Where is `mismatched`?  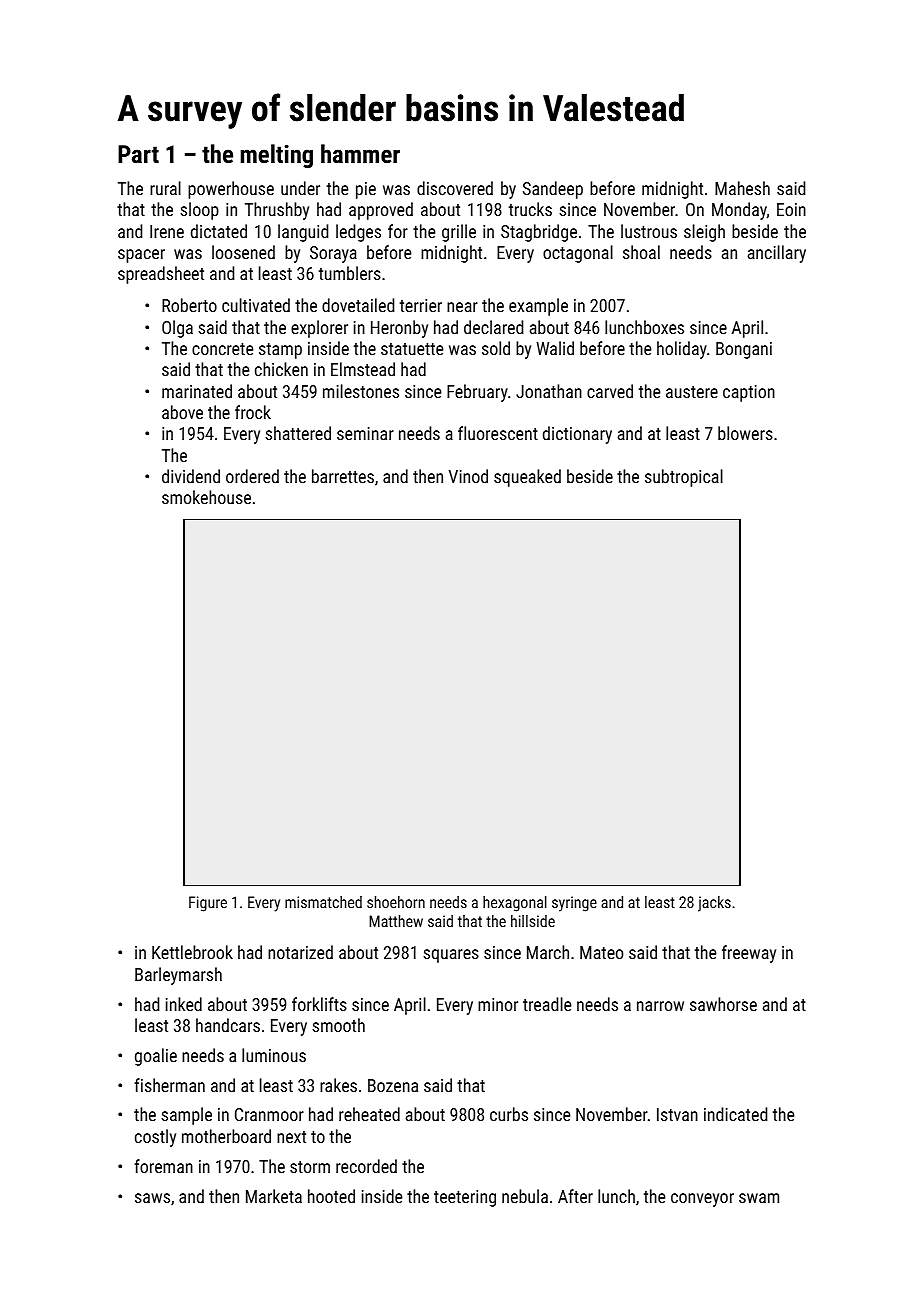 mismatched is located at coordinates (323, 902).
